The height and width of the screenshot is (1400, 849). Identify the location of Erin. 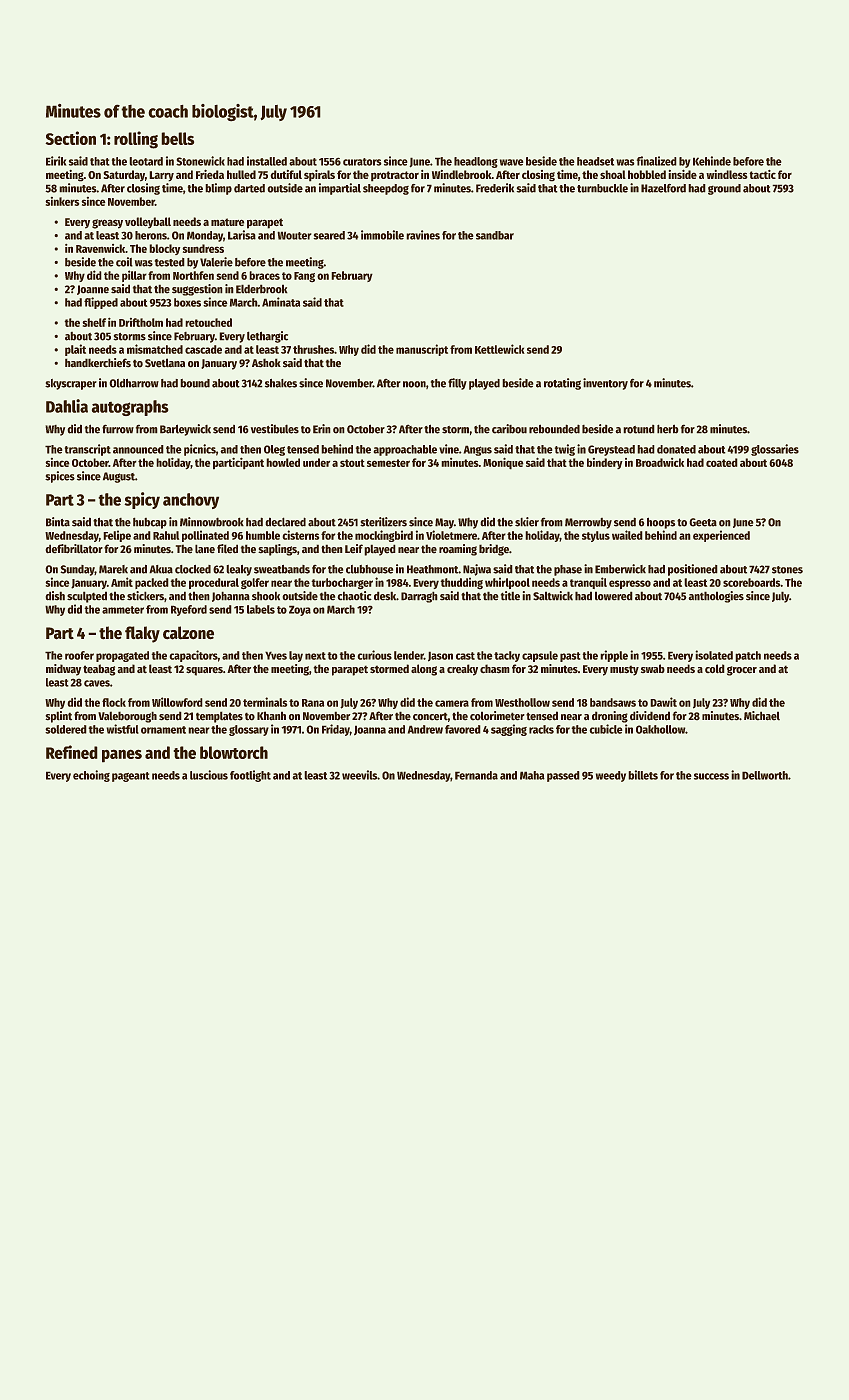
(322, 429).
